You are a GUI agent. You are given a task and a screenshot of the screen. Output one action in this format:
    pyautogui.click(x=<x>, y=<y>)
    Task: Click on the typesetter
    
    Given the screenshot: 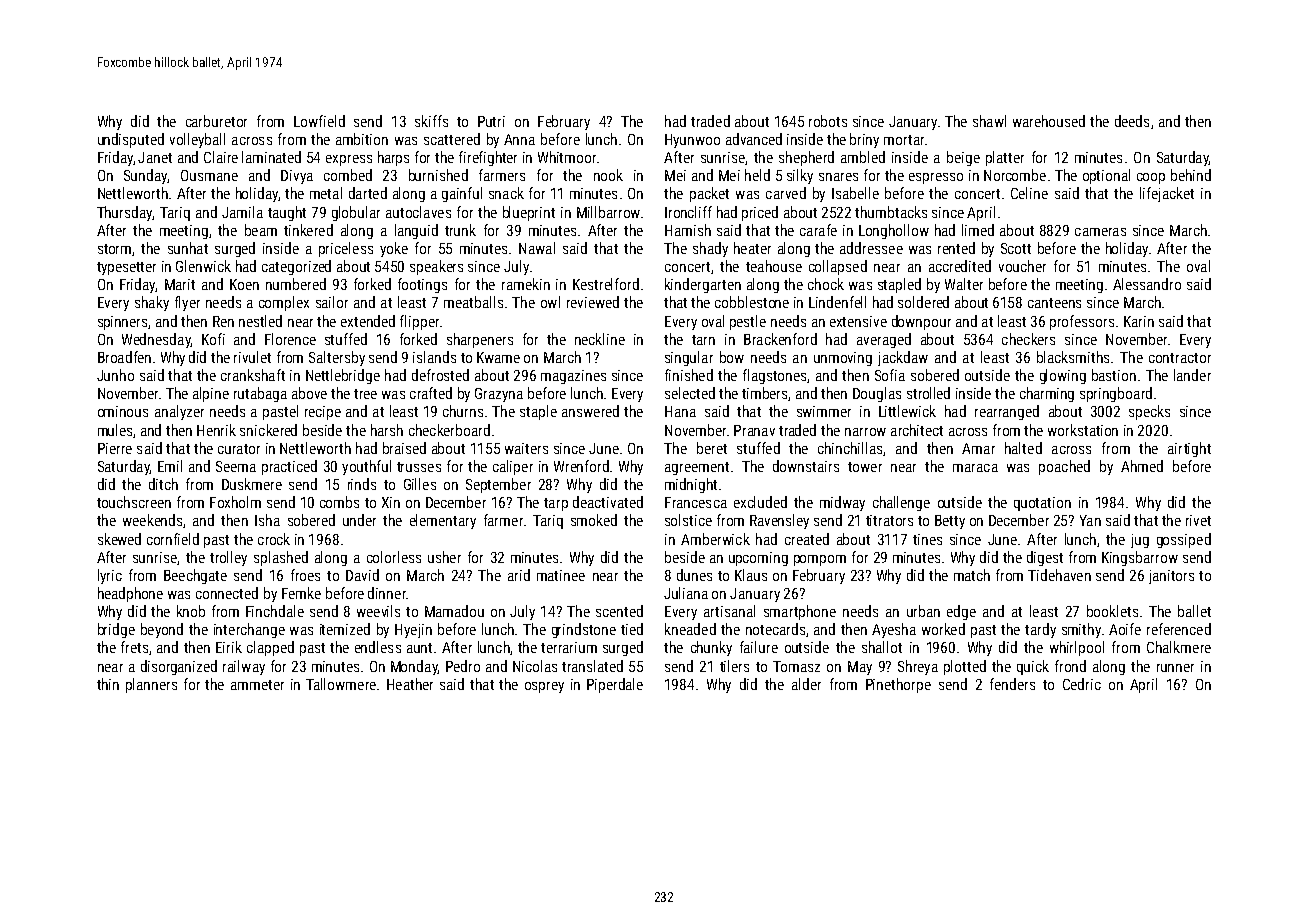 What is the action you would take?
    pyautogui.click(x=126, y=268)
